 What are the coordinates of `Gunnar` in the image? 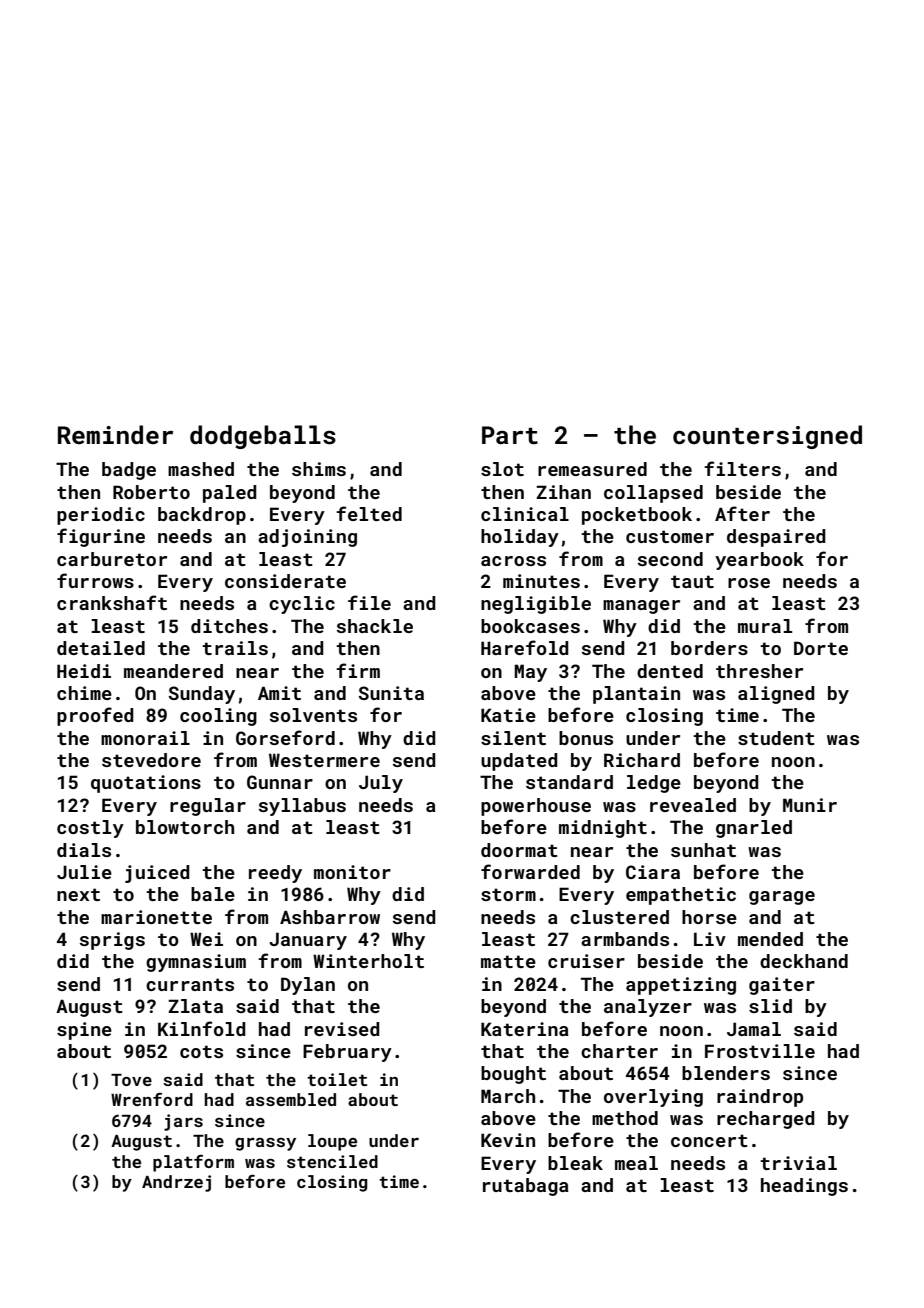 It's located at (280, 782).
